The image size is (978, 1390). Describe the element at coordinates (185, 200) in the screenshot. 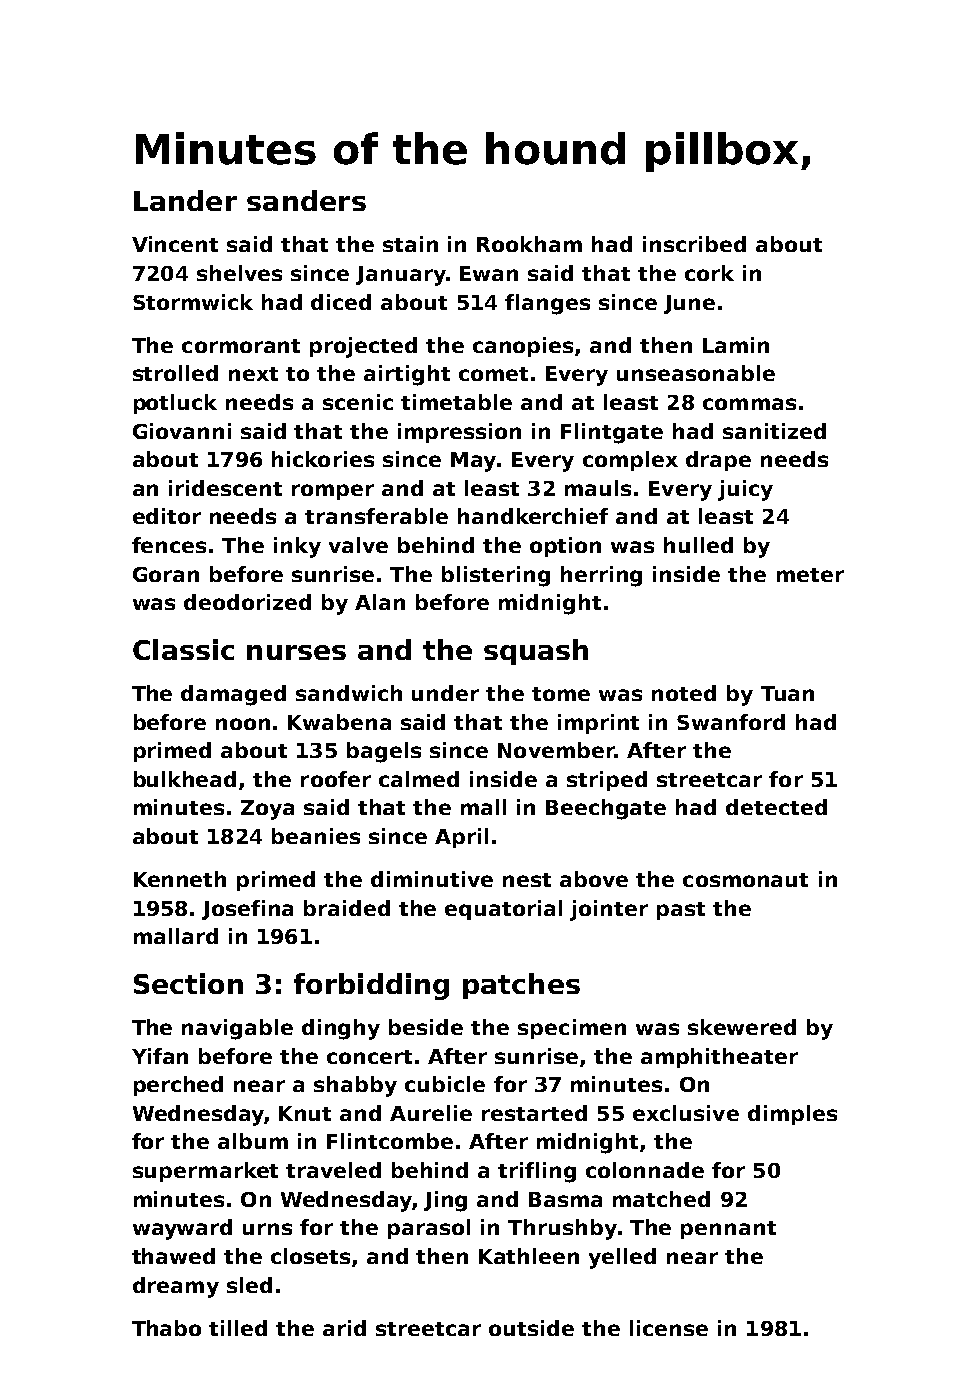

I see `Lander` at that location.
